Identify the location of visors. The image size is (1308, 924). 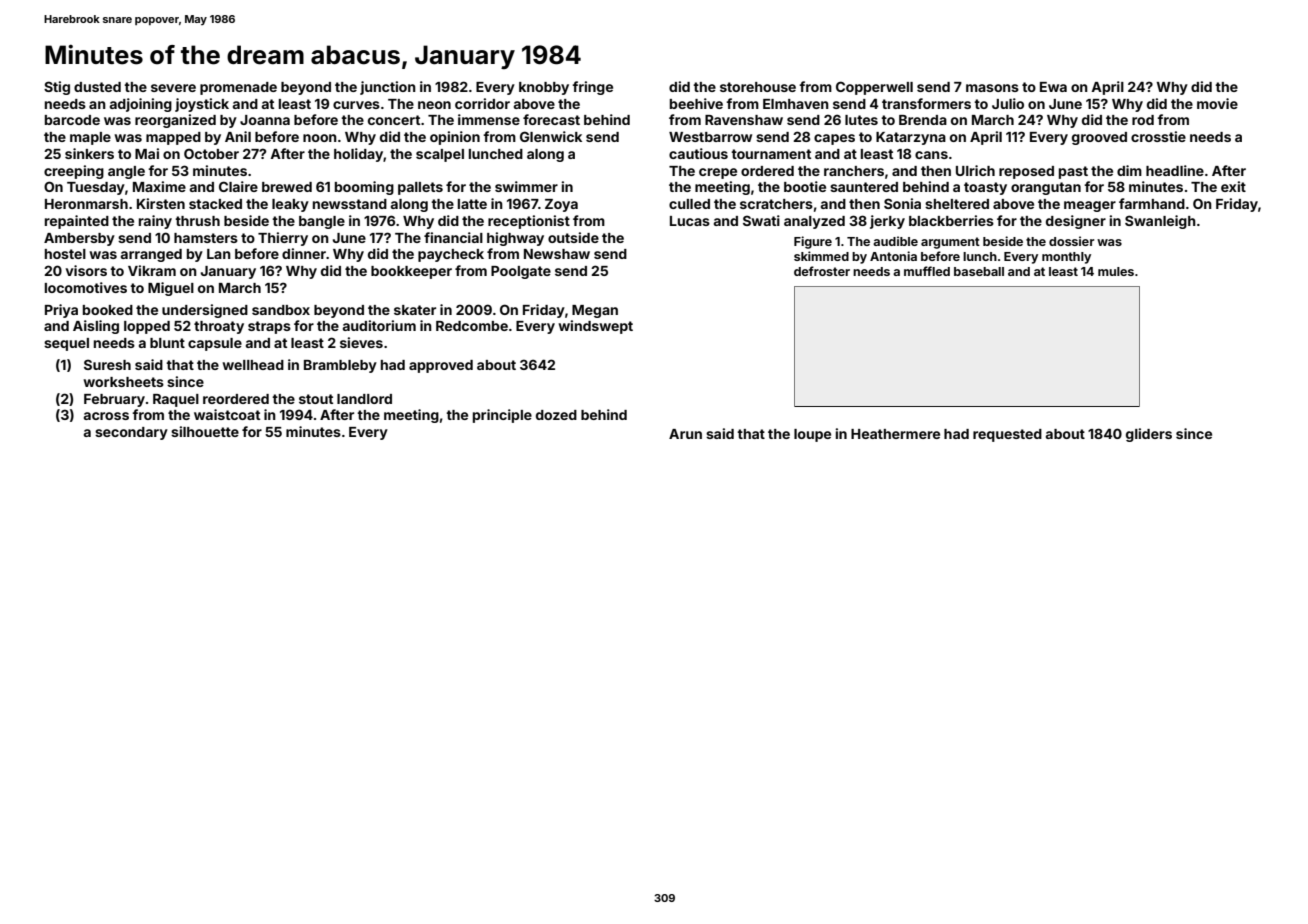
(86, 270).
